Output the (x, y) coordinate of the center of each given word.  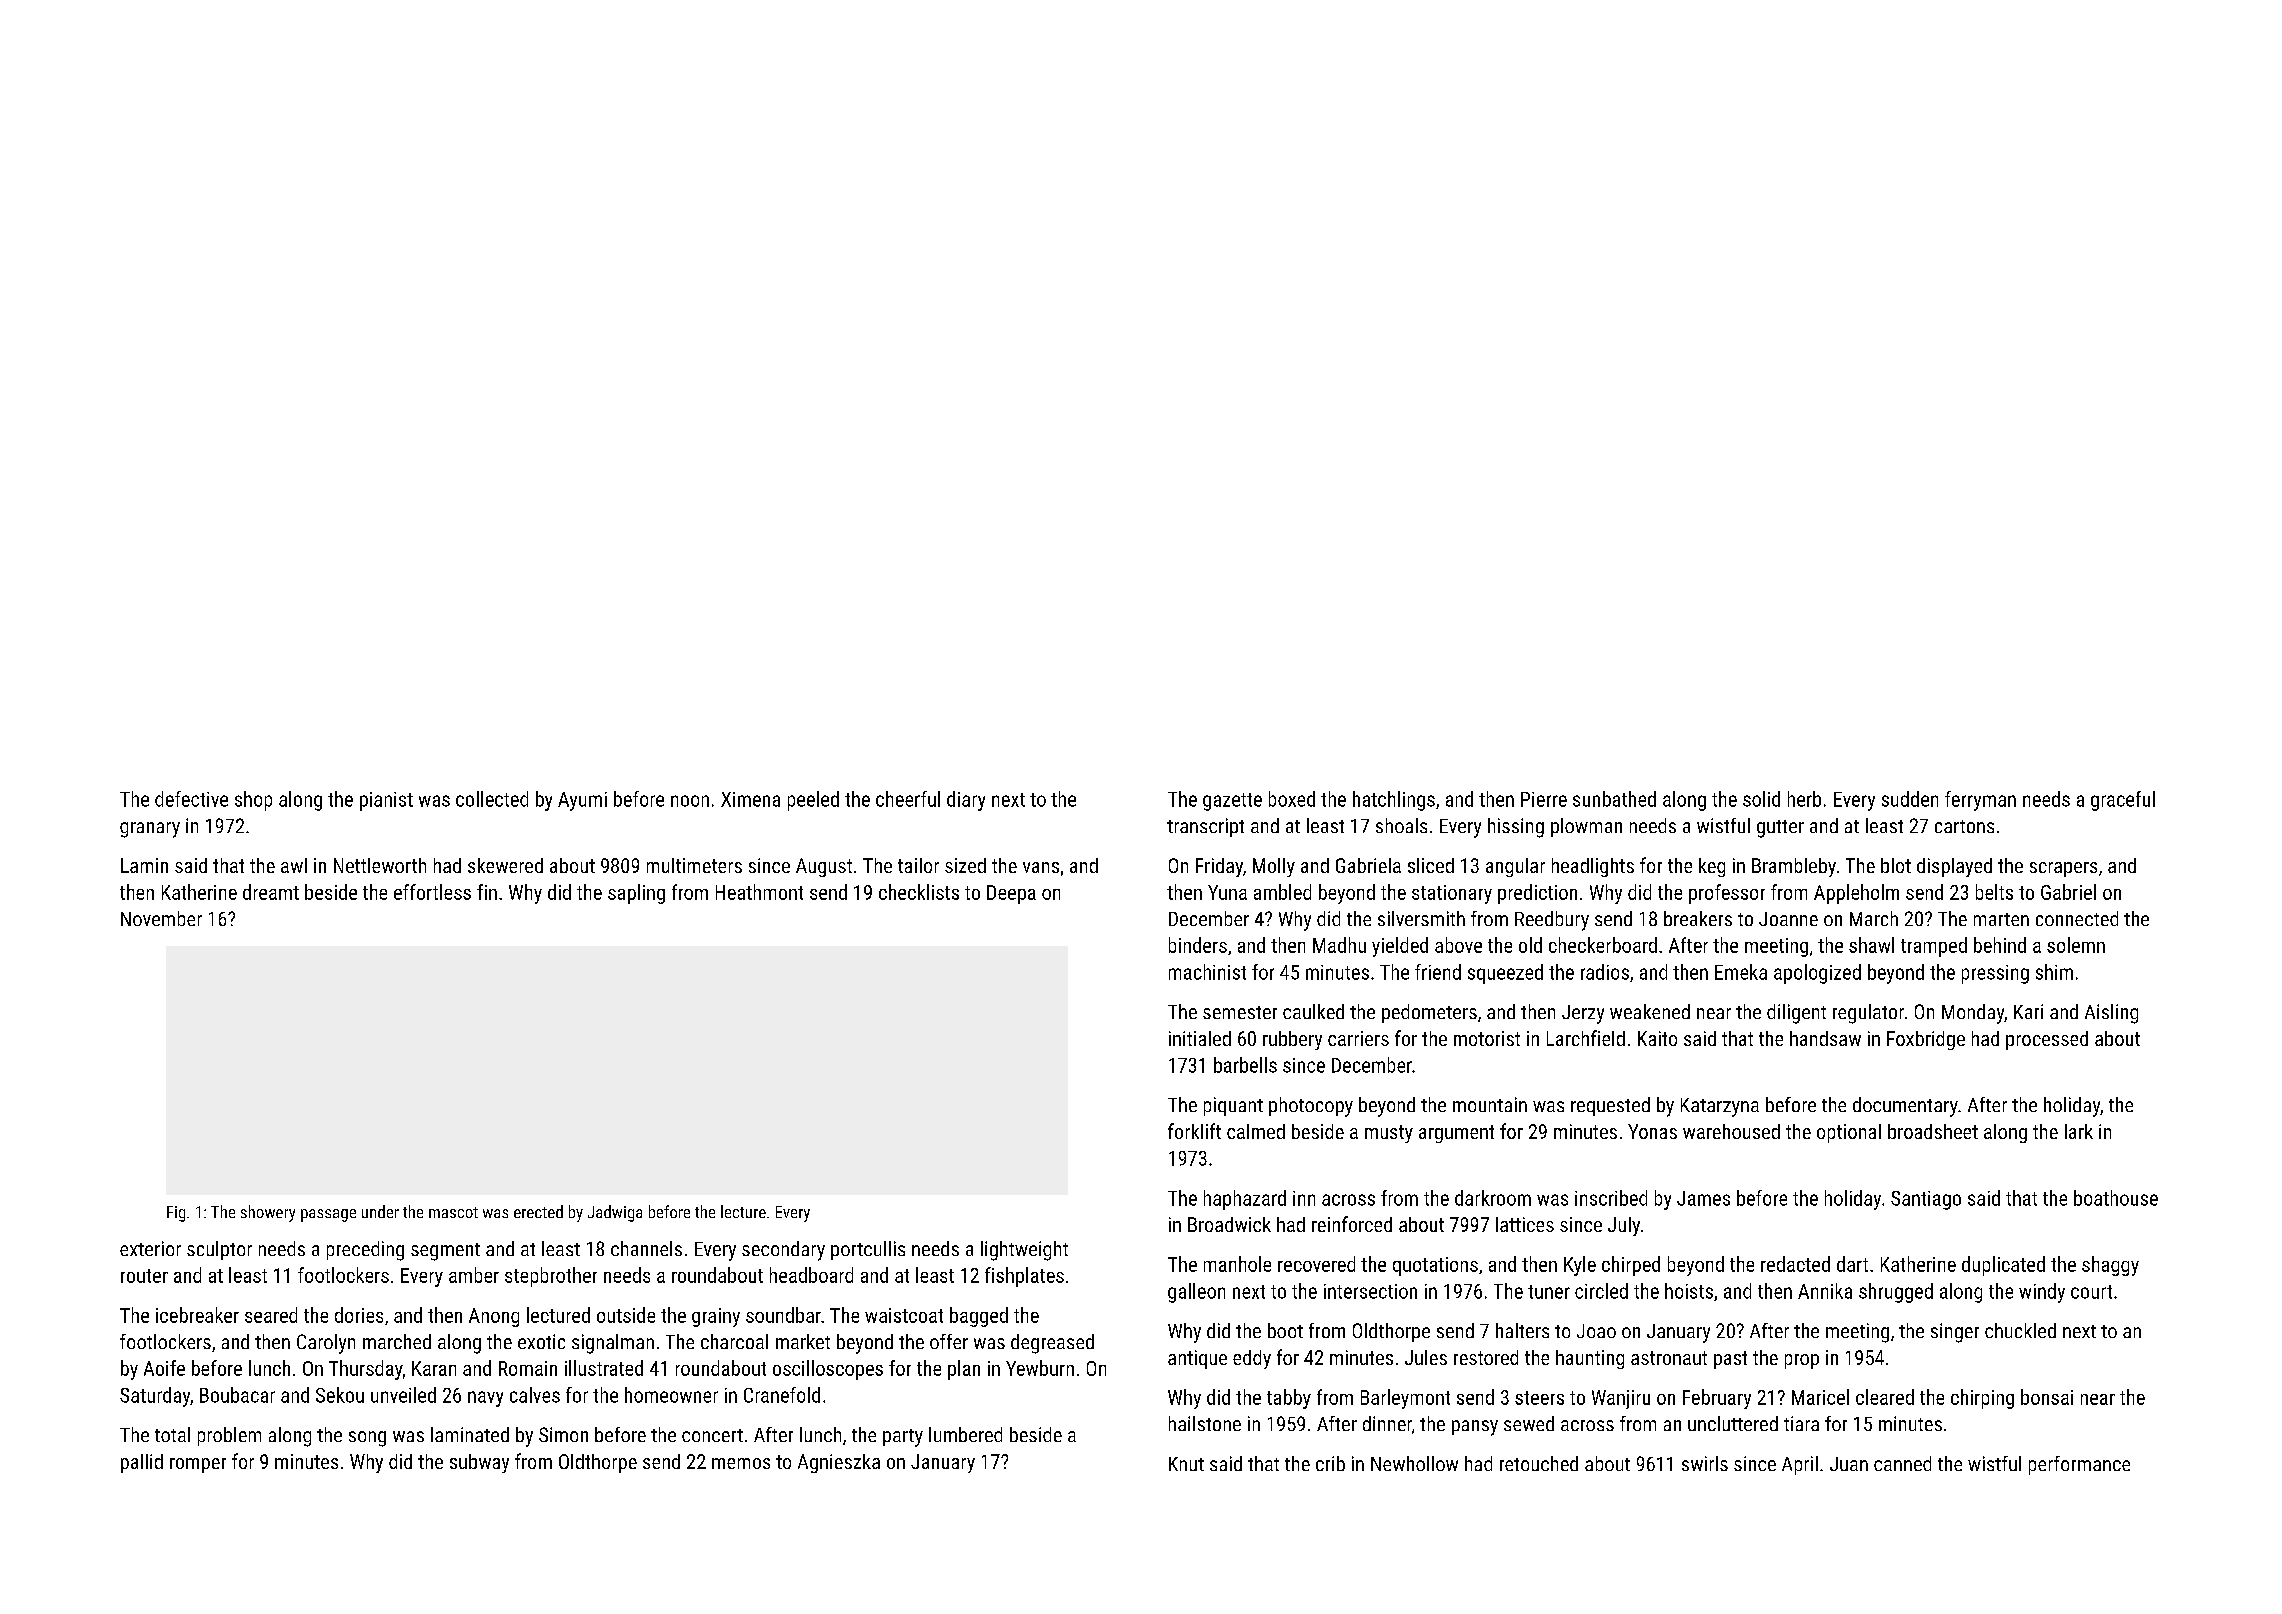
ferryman (1980, 801)
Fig (176, 1214)
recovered (1316, 1264)
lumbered (965, 1434)
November (161, 918)
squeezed (1505, 974)
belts (1994, 892)
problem (229, 1436)
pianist (386, 801)
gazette (1232, 802)
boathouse (2116, 1198)
